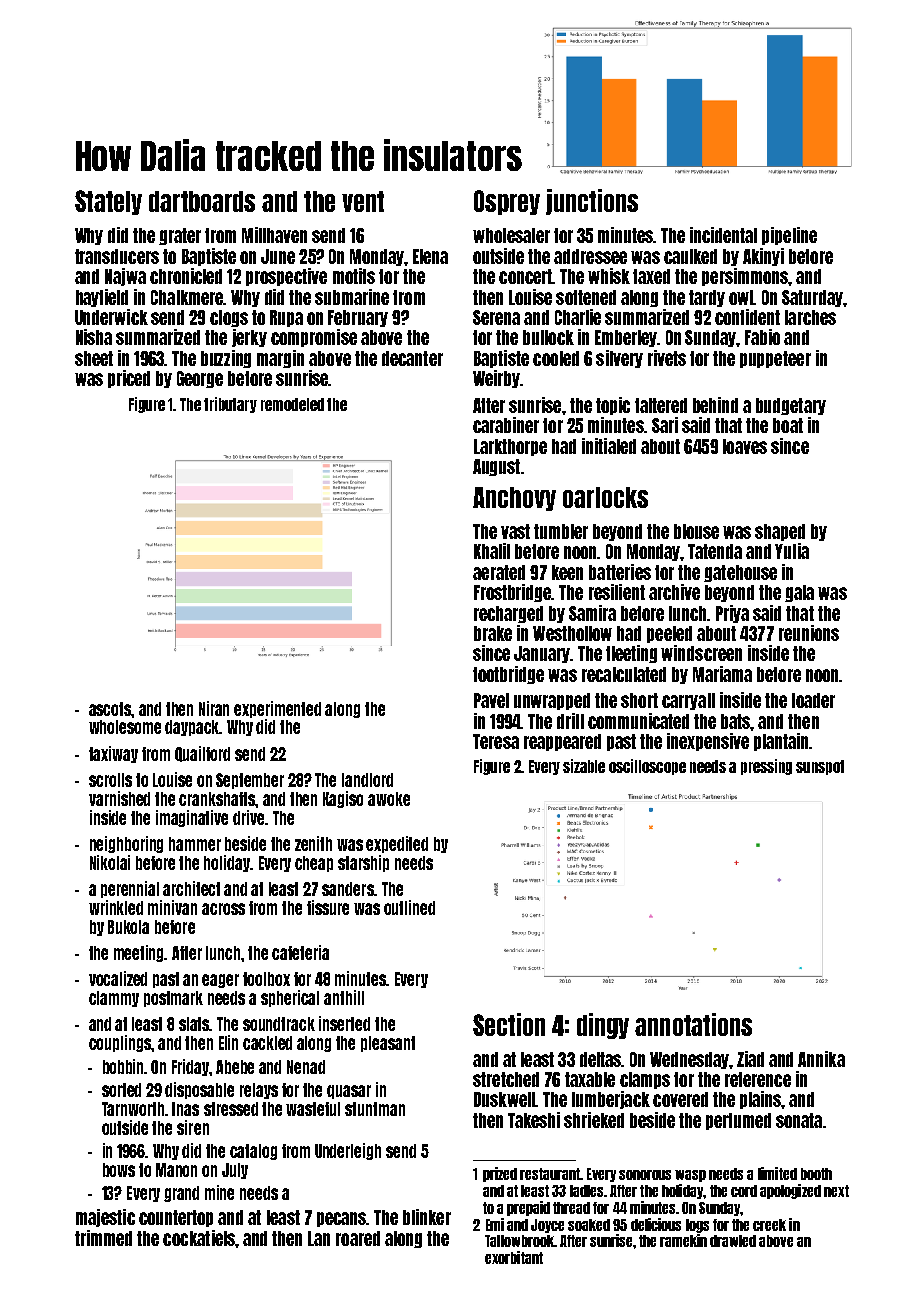 This screenshot has width=924, height=1314. What do you see at coordinates (693, 1024) in the screenshot?
I see `annotations` at bounding box center [693, 1024].
